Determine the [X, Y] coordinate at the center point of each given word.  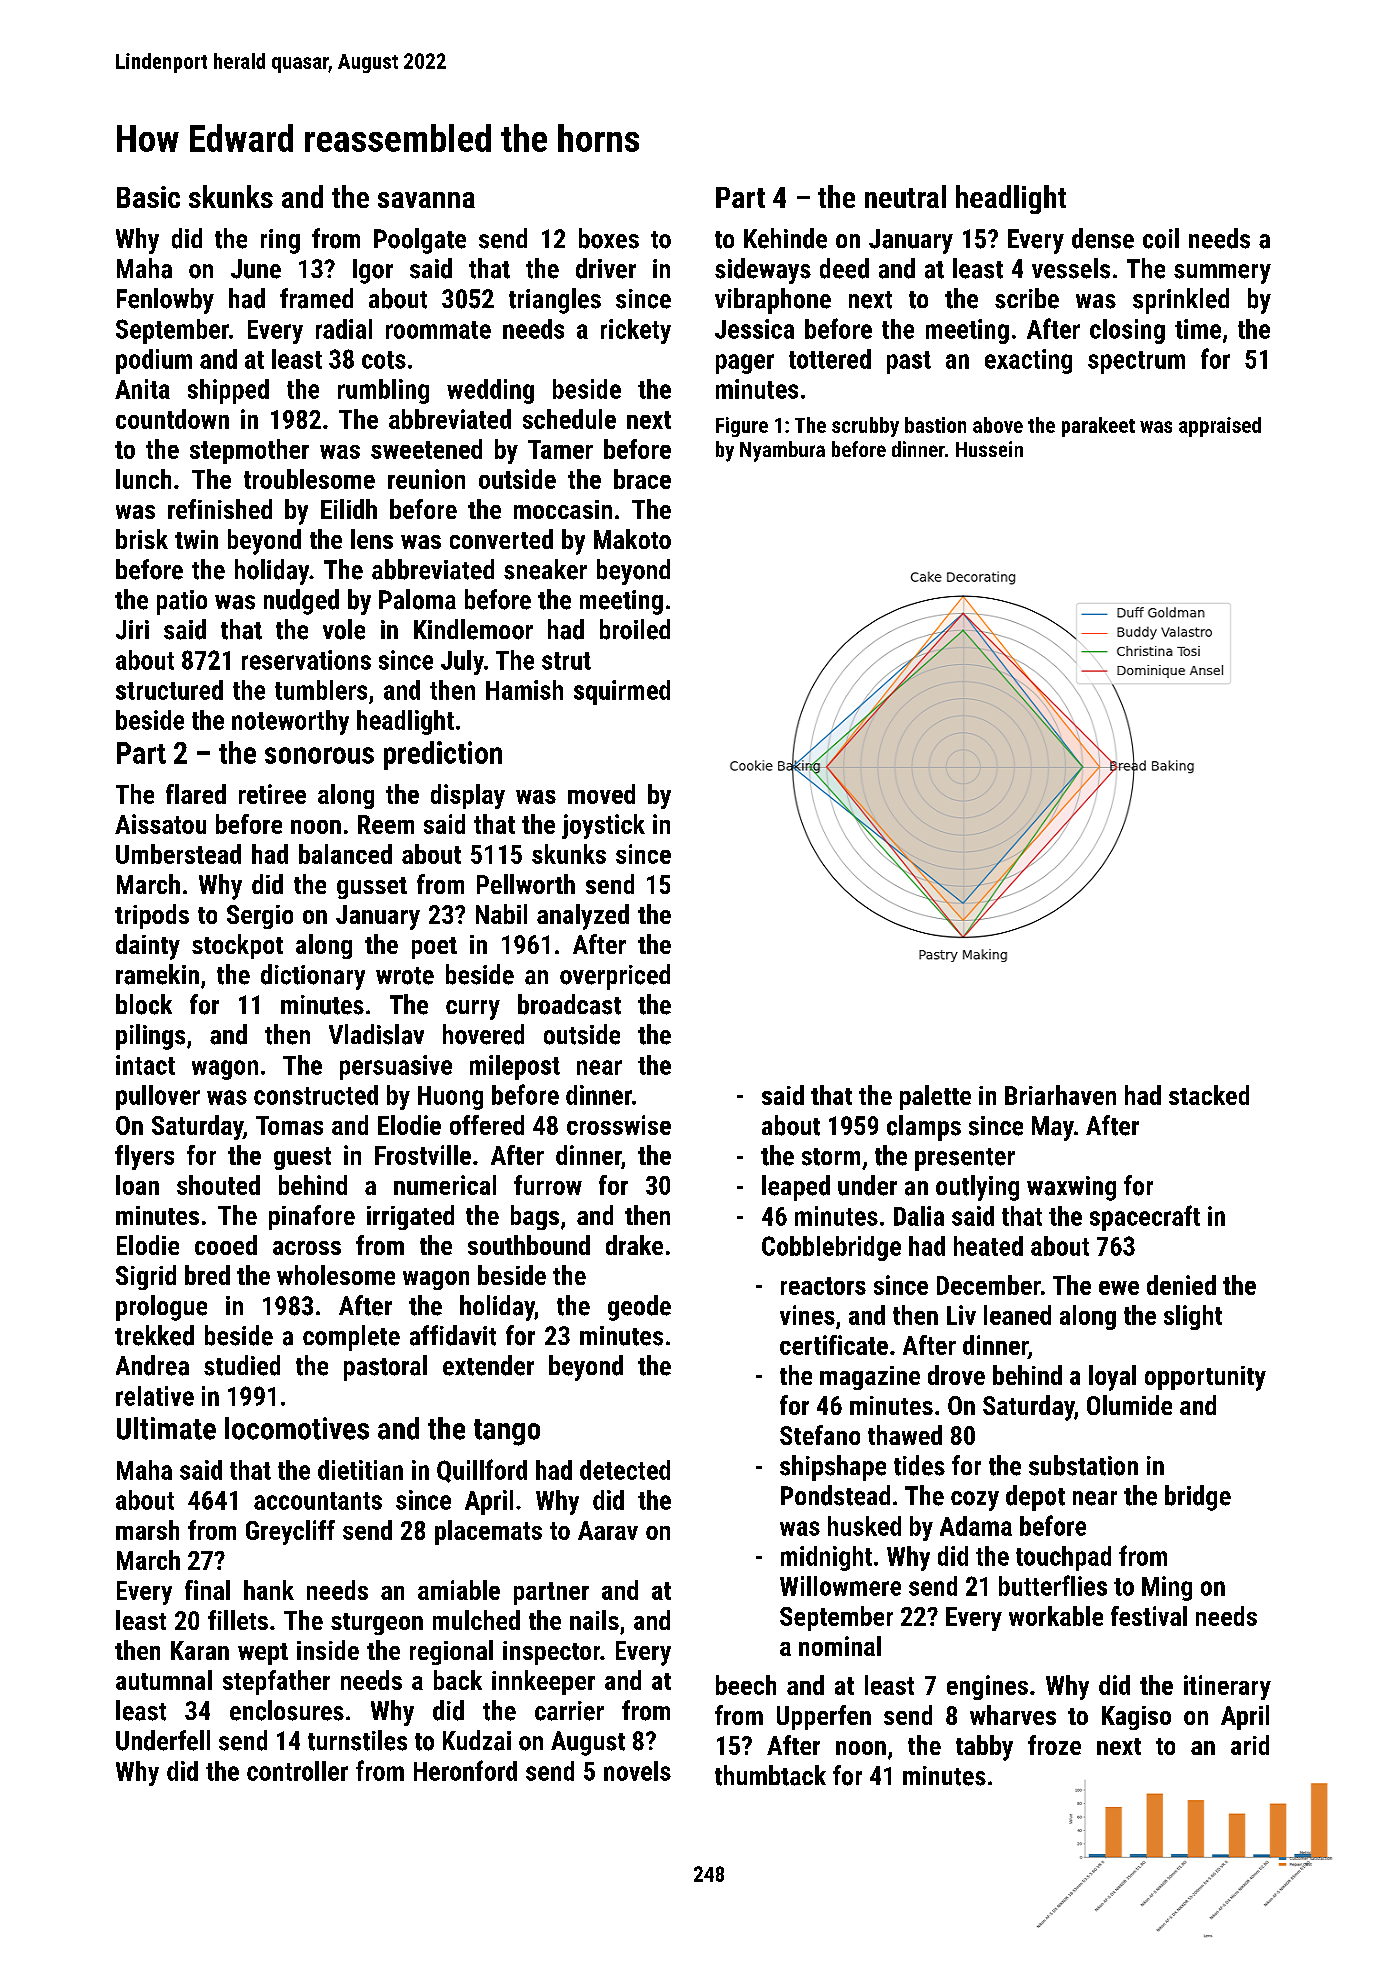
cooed [226, 1245]
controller [297, 1771]
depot [1035, 1498]
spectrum [1136, 362]
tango [507, 1432]
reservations [306, 660]
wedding [490, 391]
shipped [228, 391]
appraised [1220, 427]
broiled [635, 629]
